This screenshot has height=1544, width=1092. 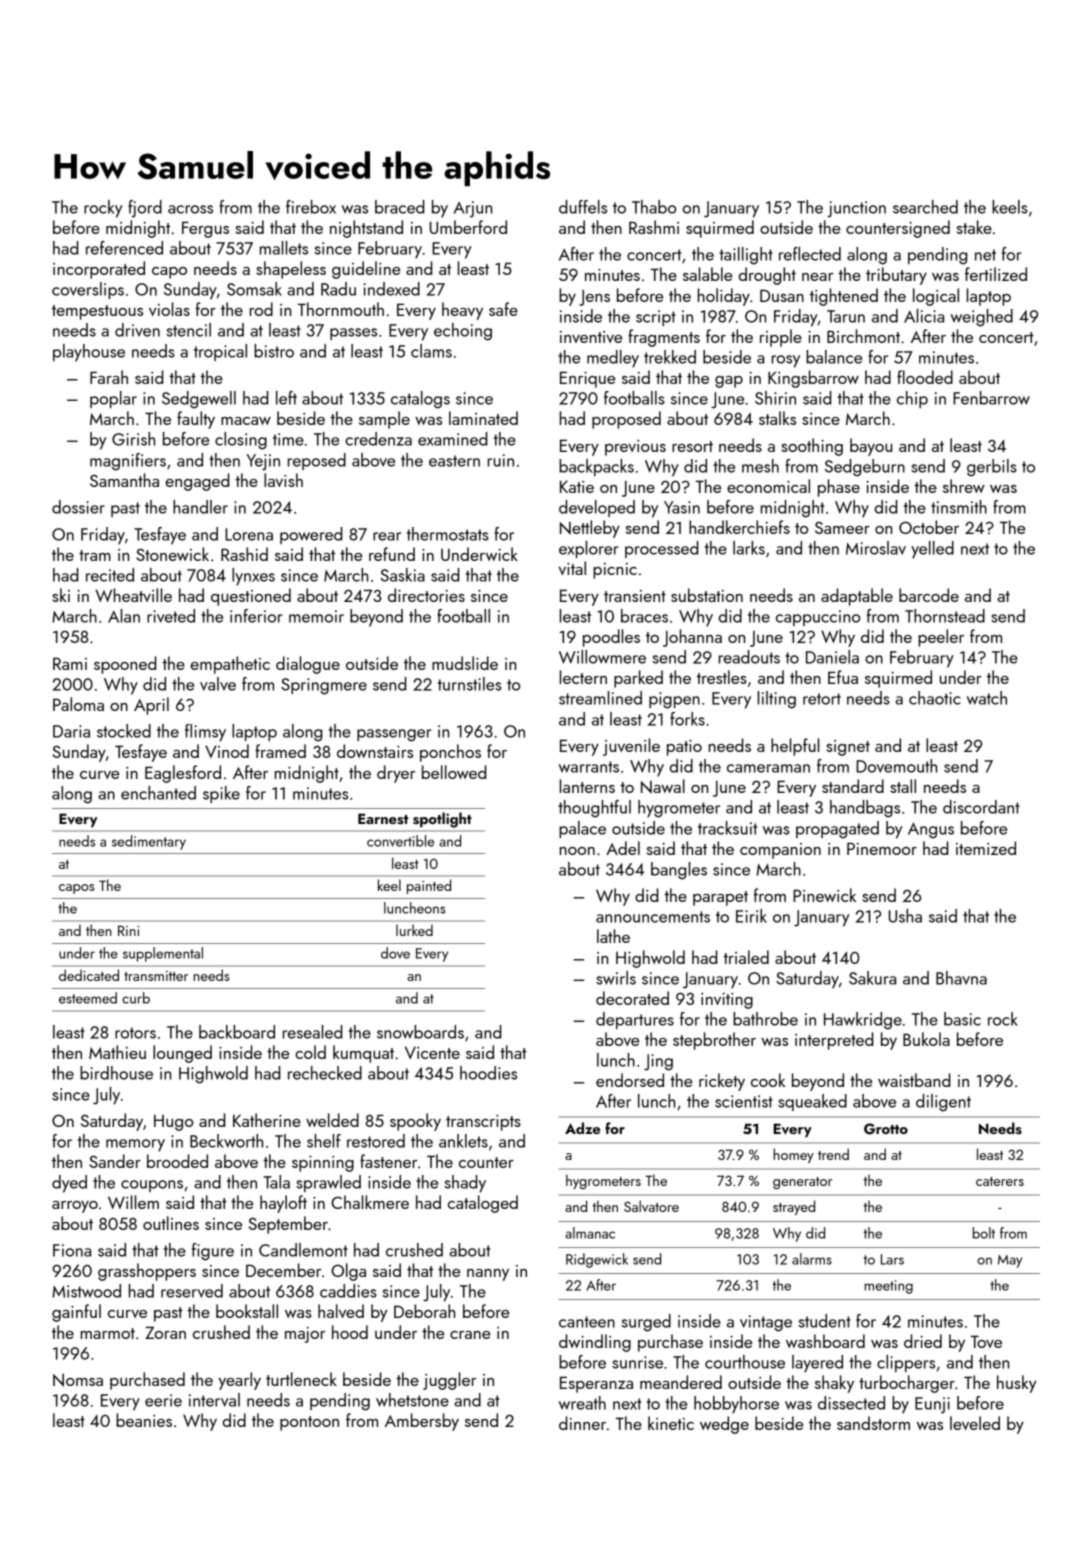 What do you see at coordinates (577, 851) in the screenshot?
I see `noon` at bounding box center [577, 851].
